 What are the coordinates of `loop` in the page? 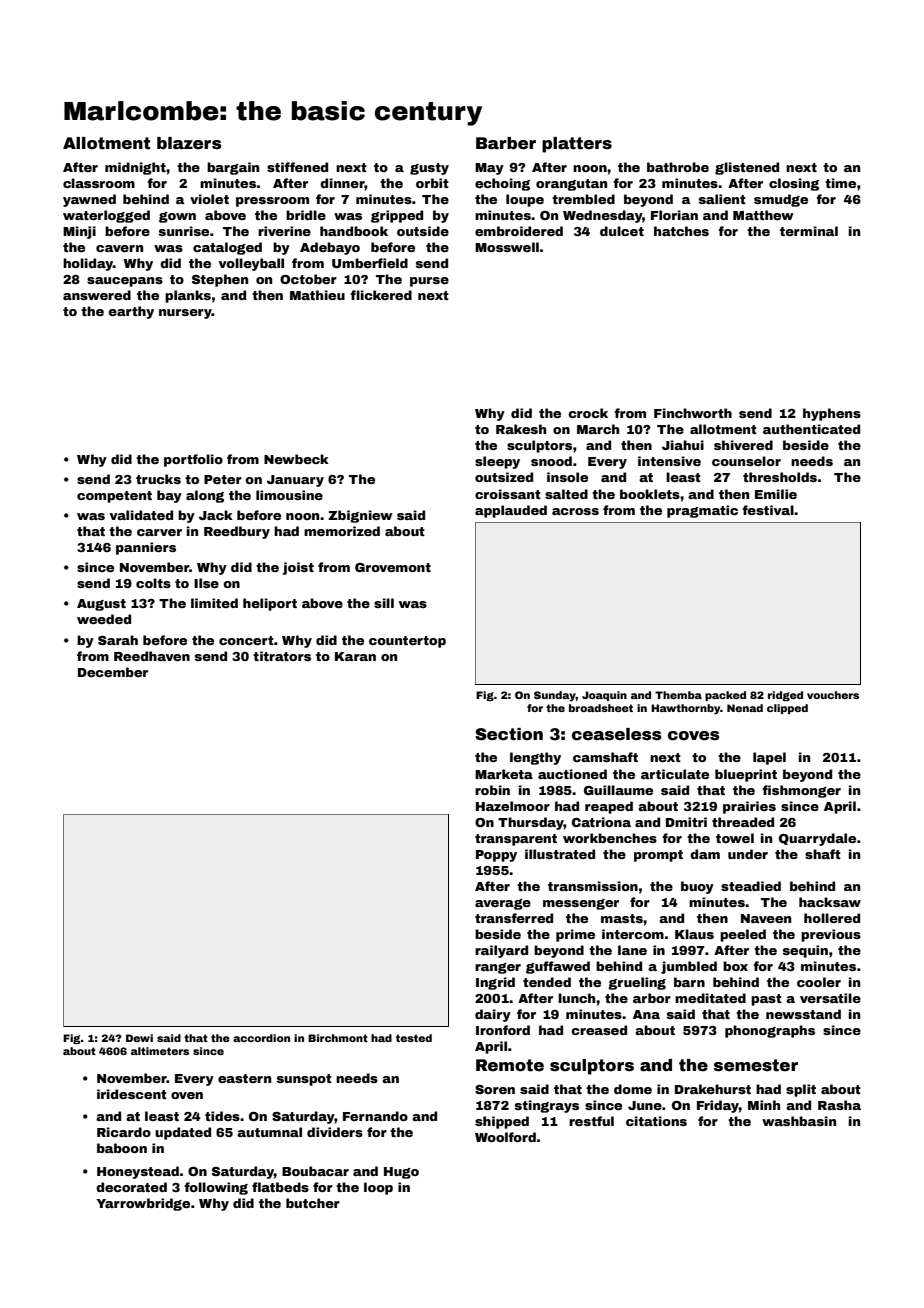 It's located at (378, 1188).
